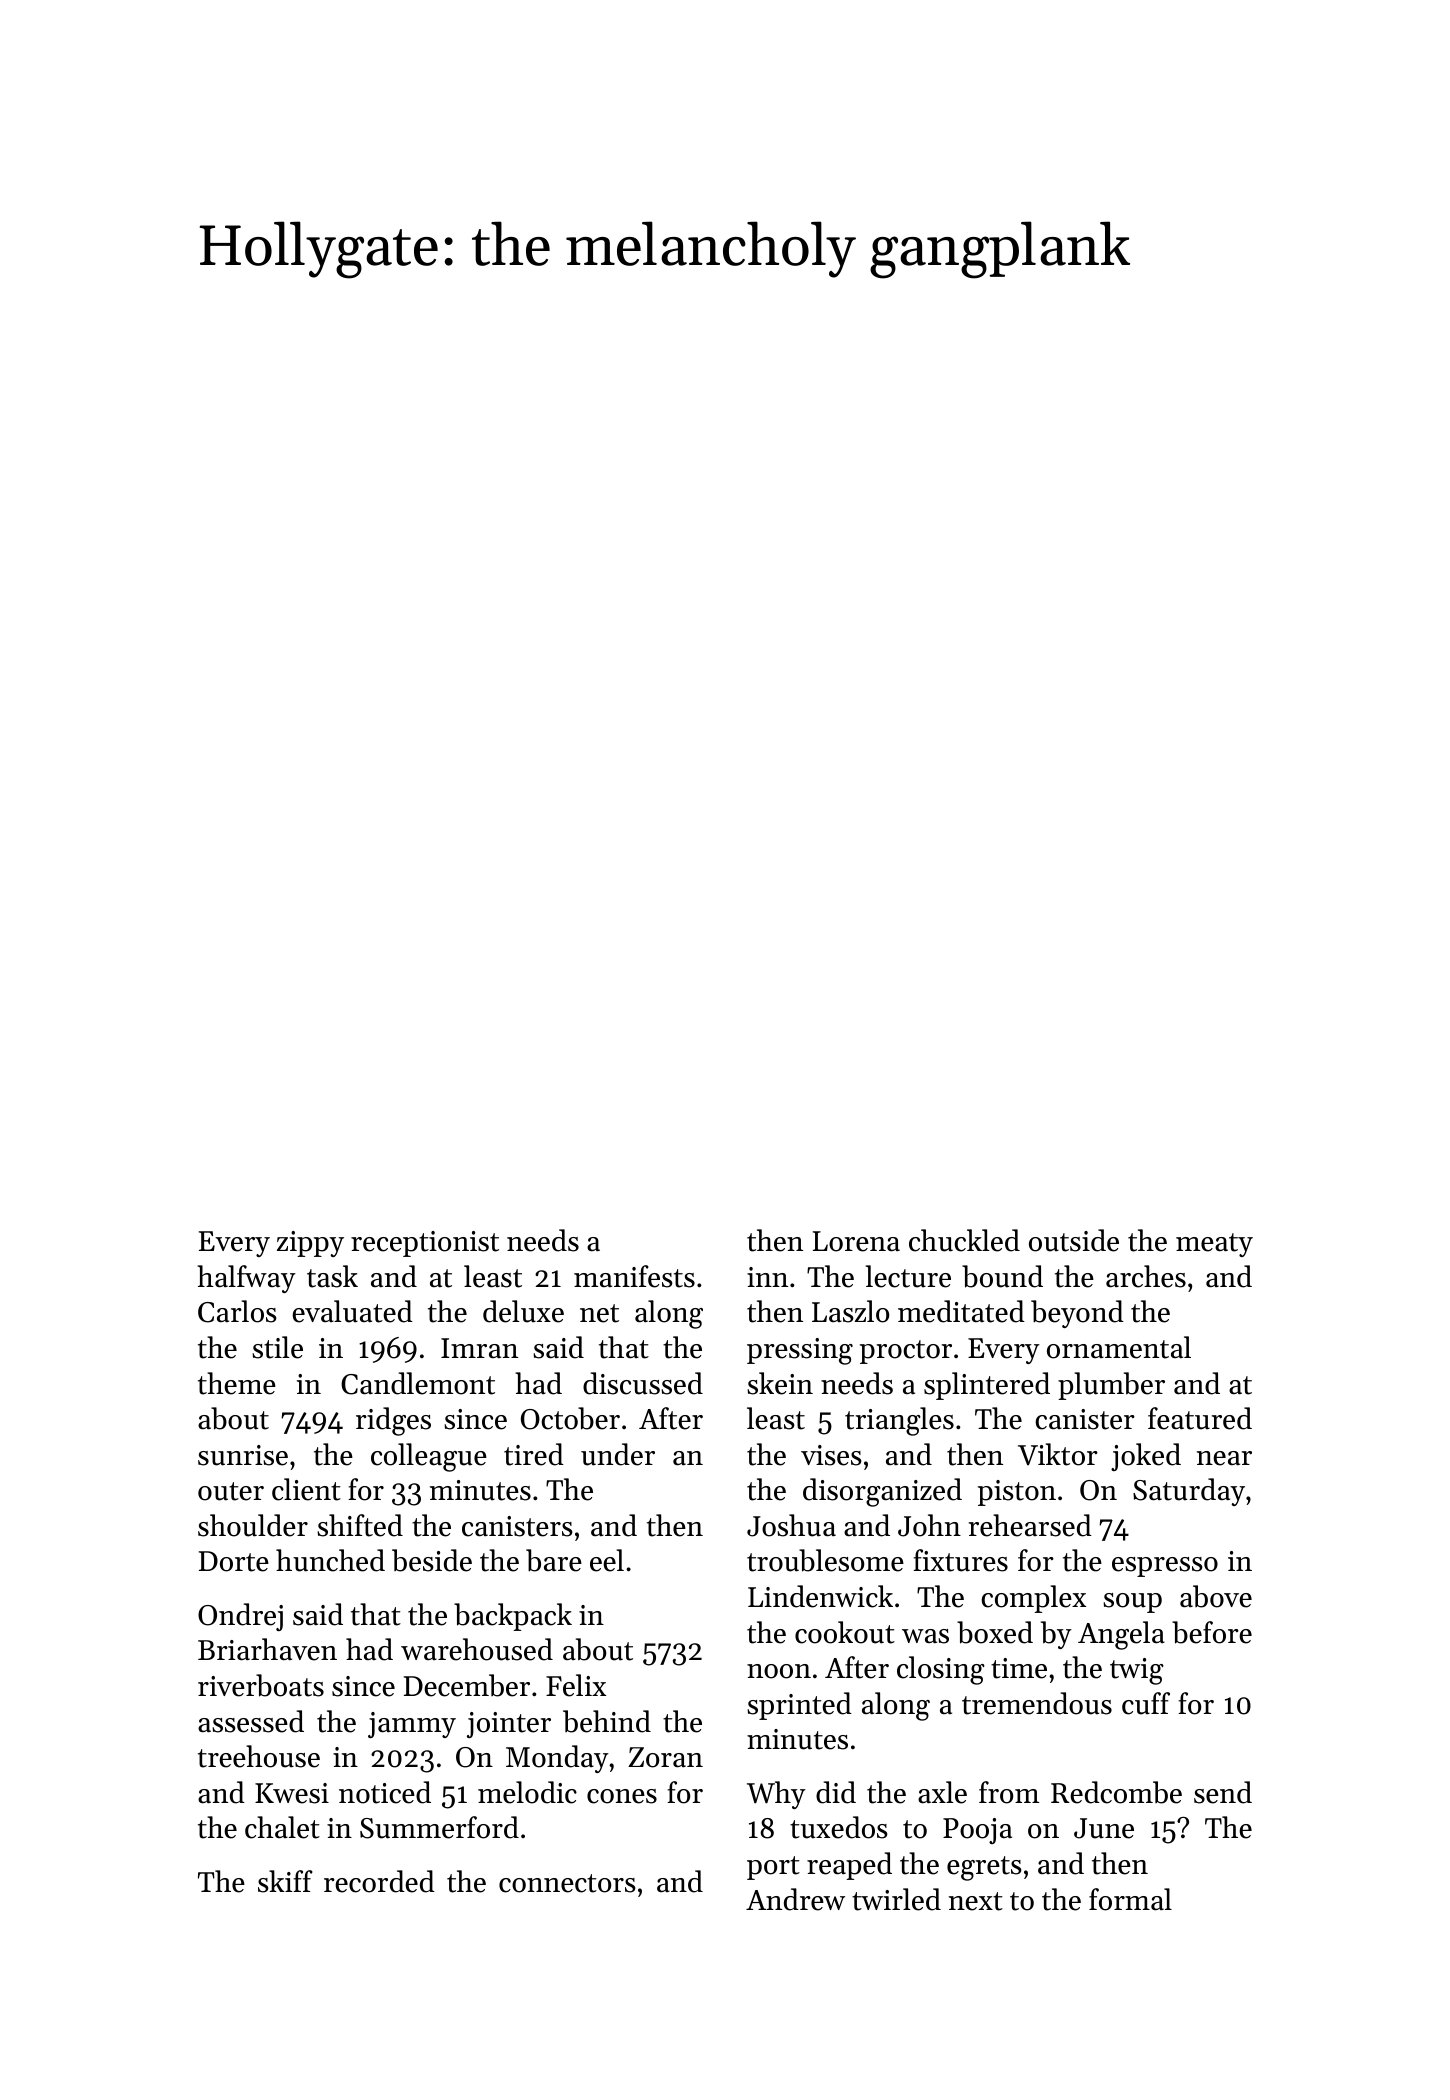 The height and width of the image is (2100, 1450). I want to click on zippy, so click(310, 1244).
